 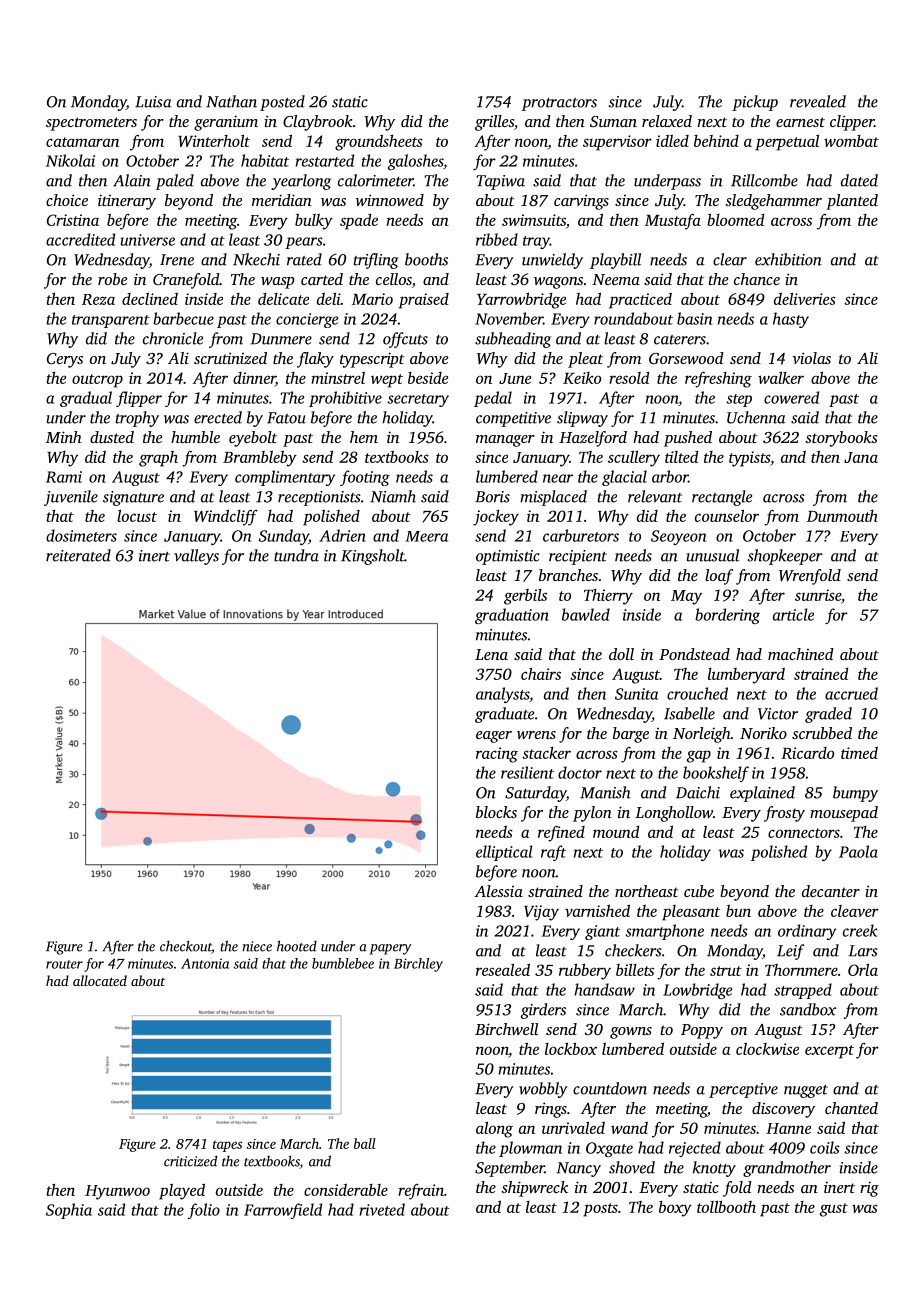 I want to click on valleys, so click(x=196, y=557).
